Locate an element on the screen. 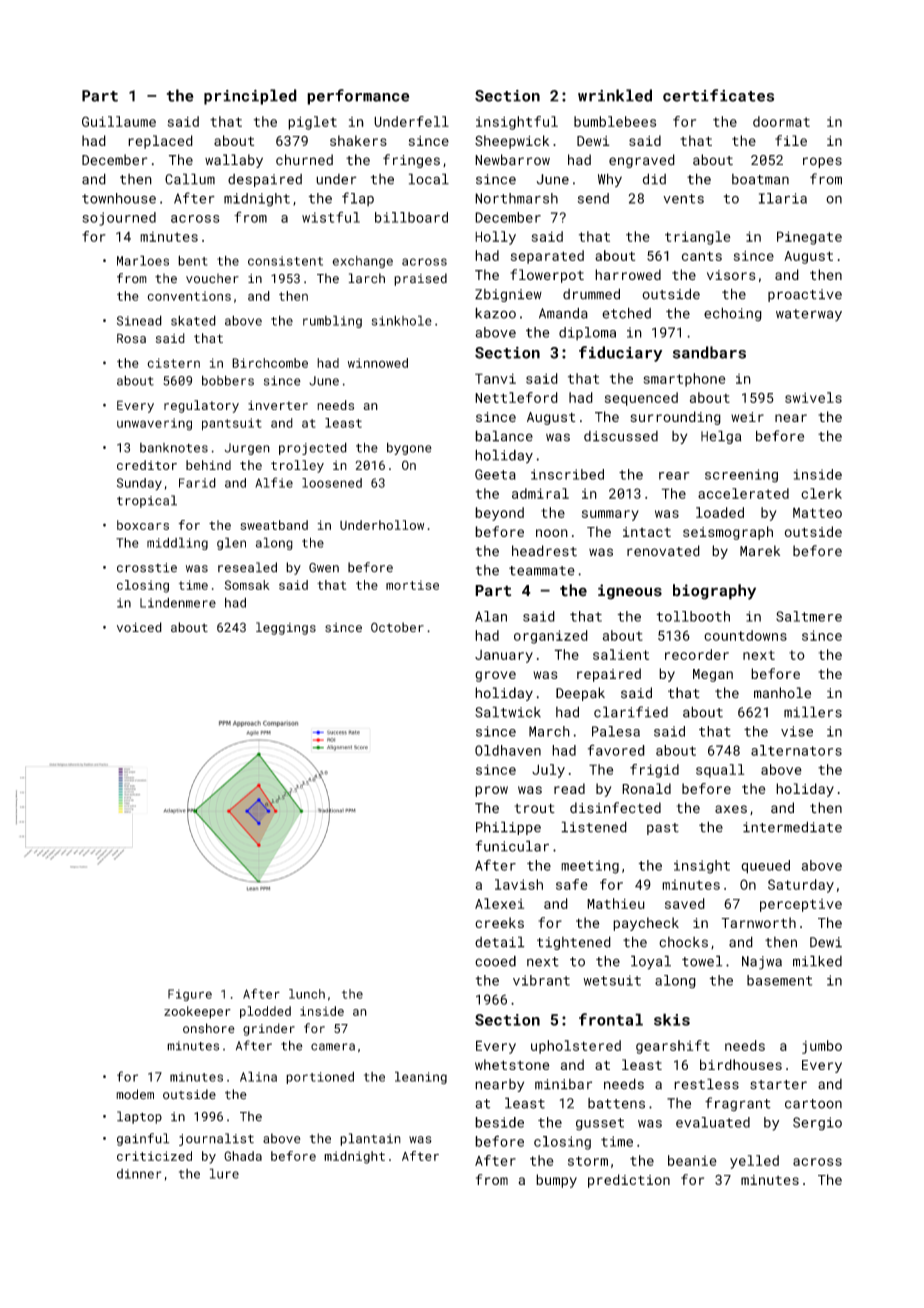 This screenshot has height=1308, width=924. surrounding is located at coordinates (675, 418).
